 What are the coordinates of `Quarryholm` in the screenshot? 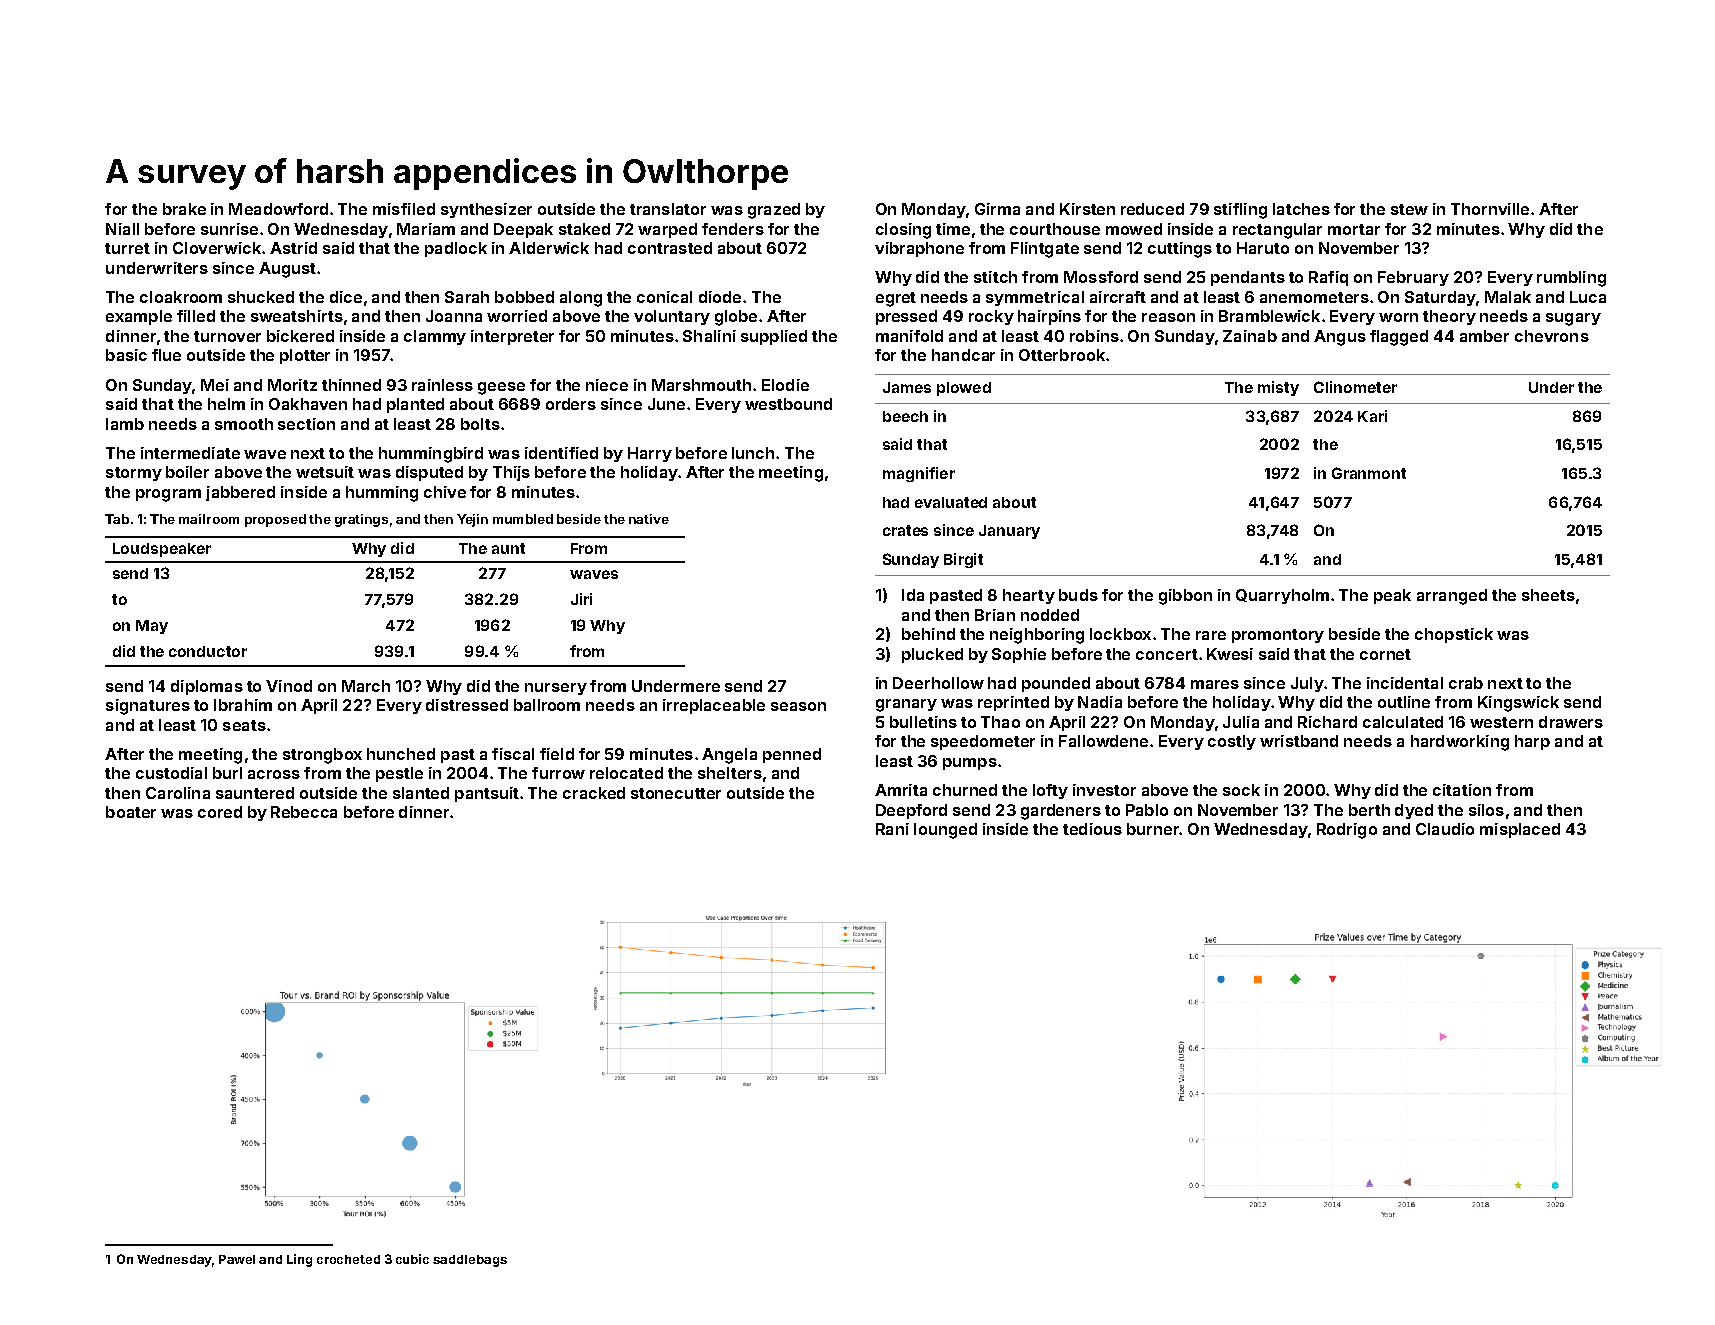 It's located at (1282, 596).
